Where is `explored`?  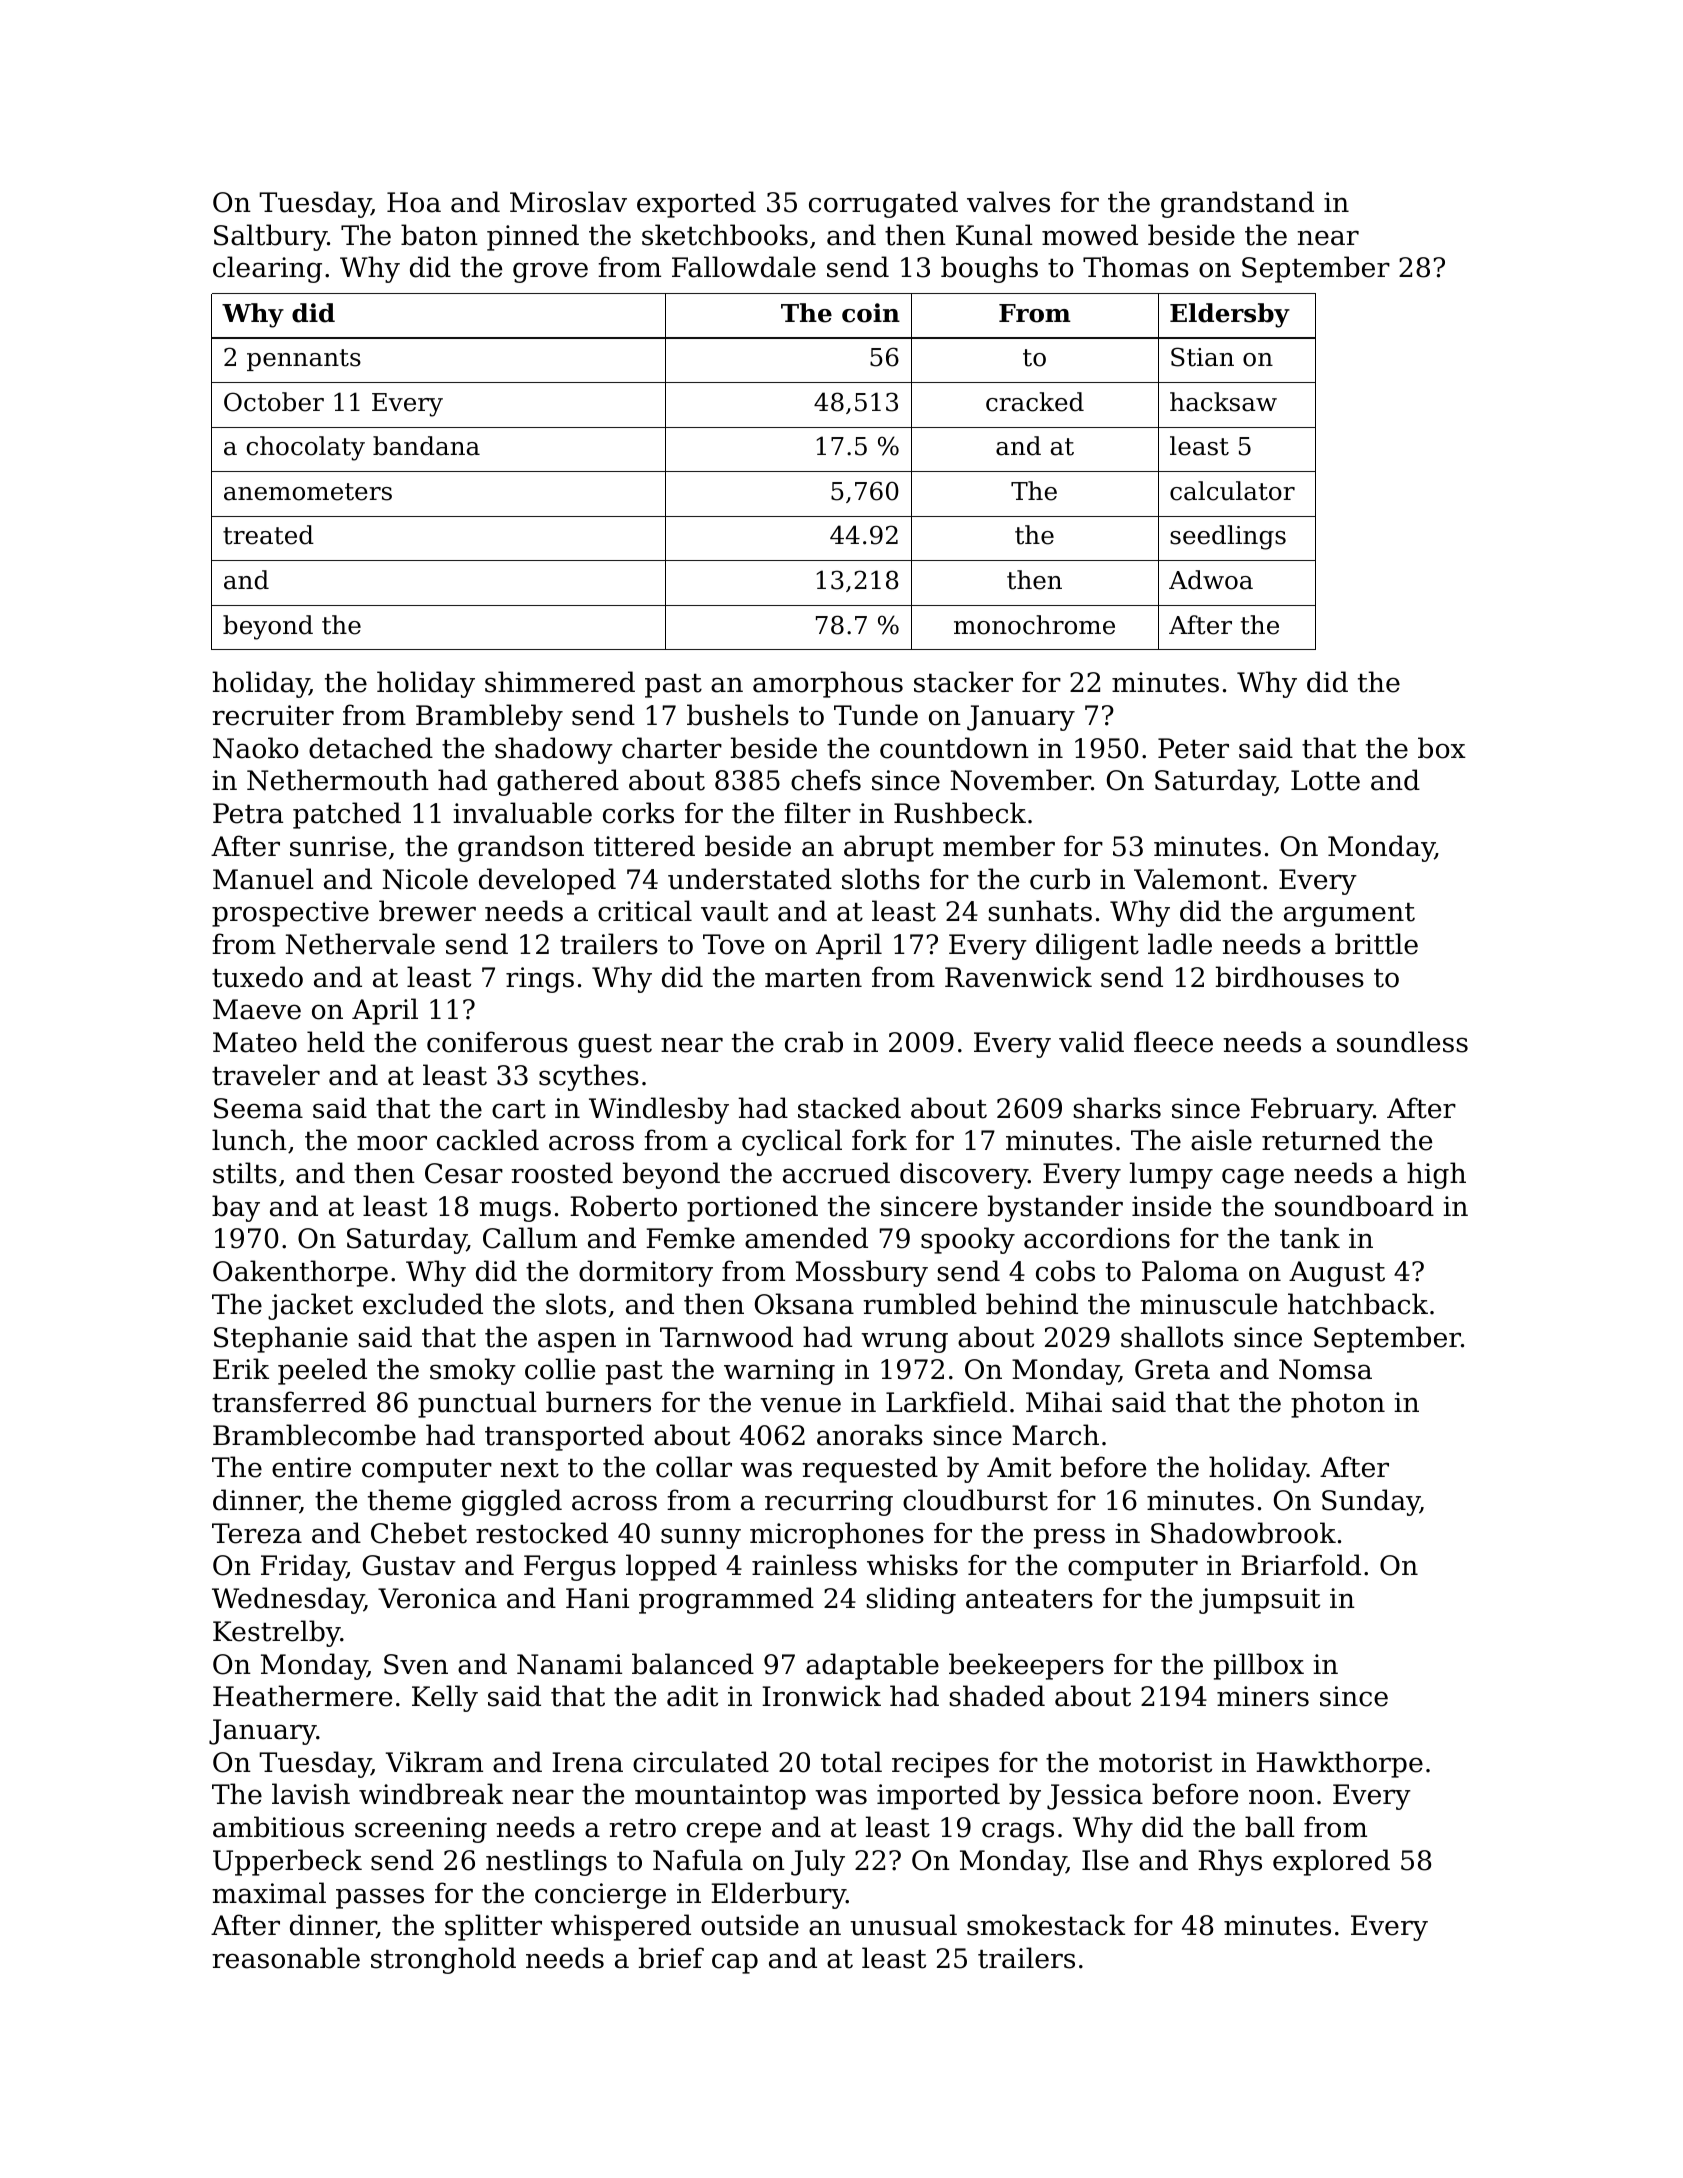 explored is located at coordinates (1331, 1862).
